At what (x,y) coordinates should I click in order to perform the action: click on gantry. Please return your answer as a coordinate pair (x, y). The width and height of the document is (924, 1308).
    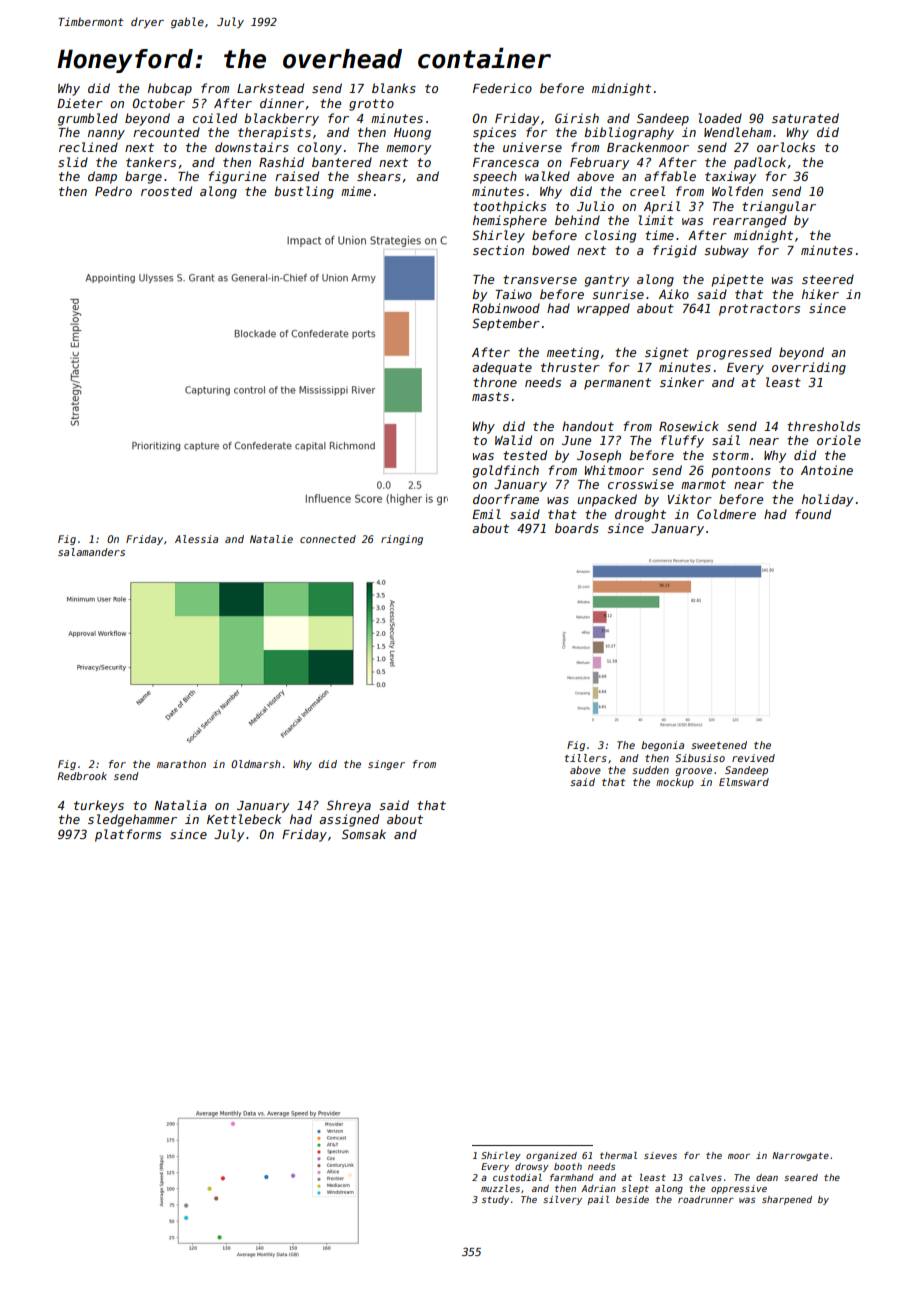
    Looking at the image, I should click on (606, 281).
